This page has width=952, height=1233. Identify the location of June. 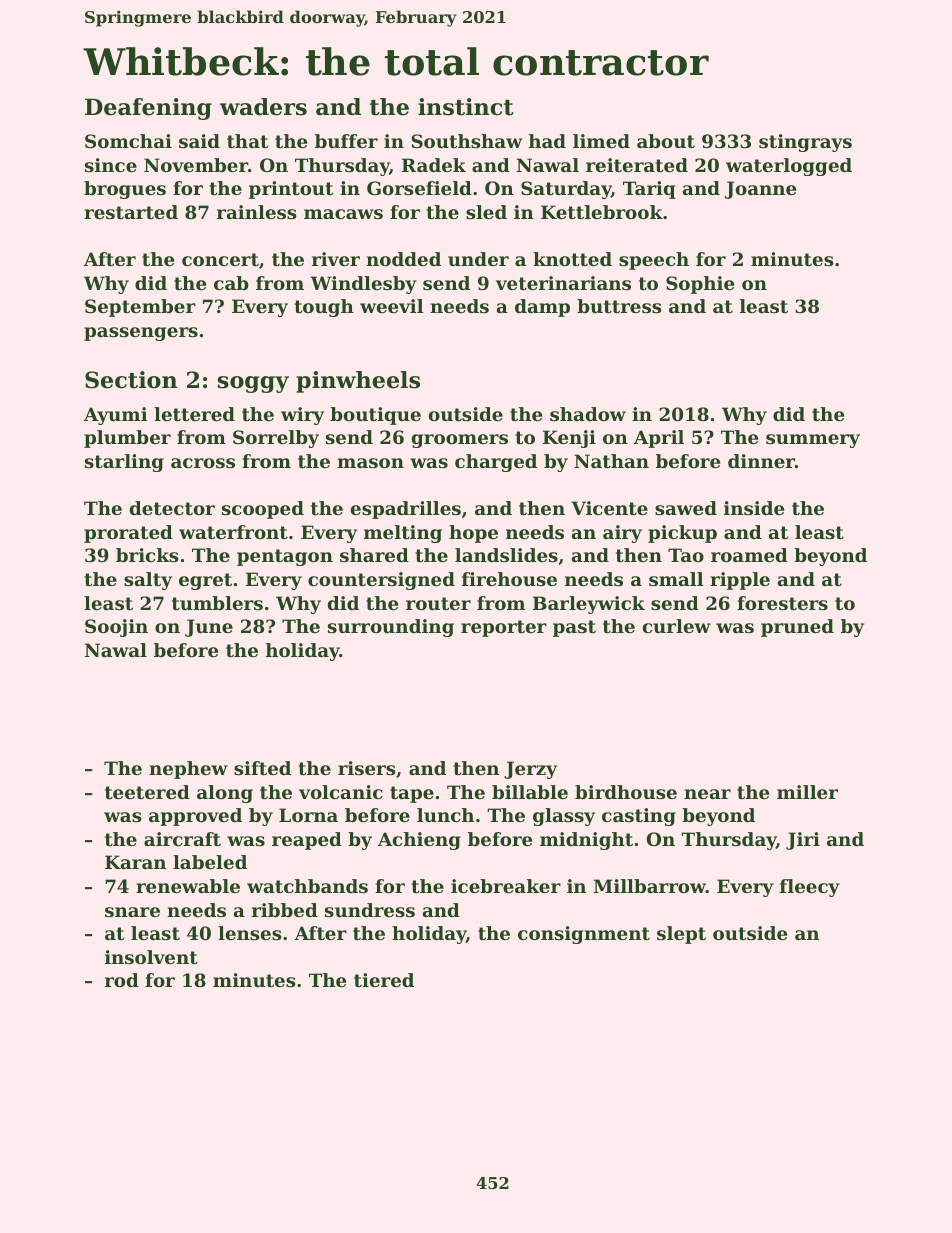
(209, 628).
